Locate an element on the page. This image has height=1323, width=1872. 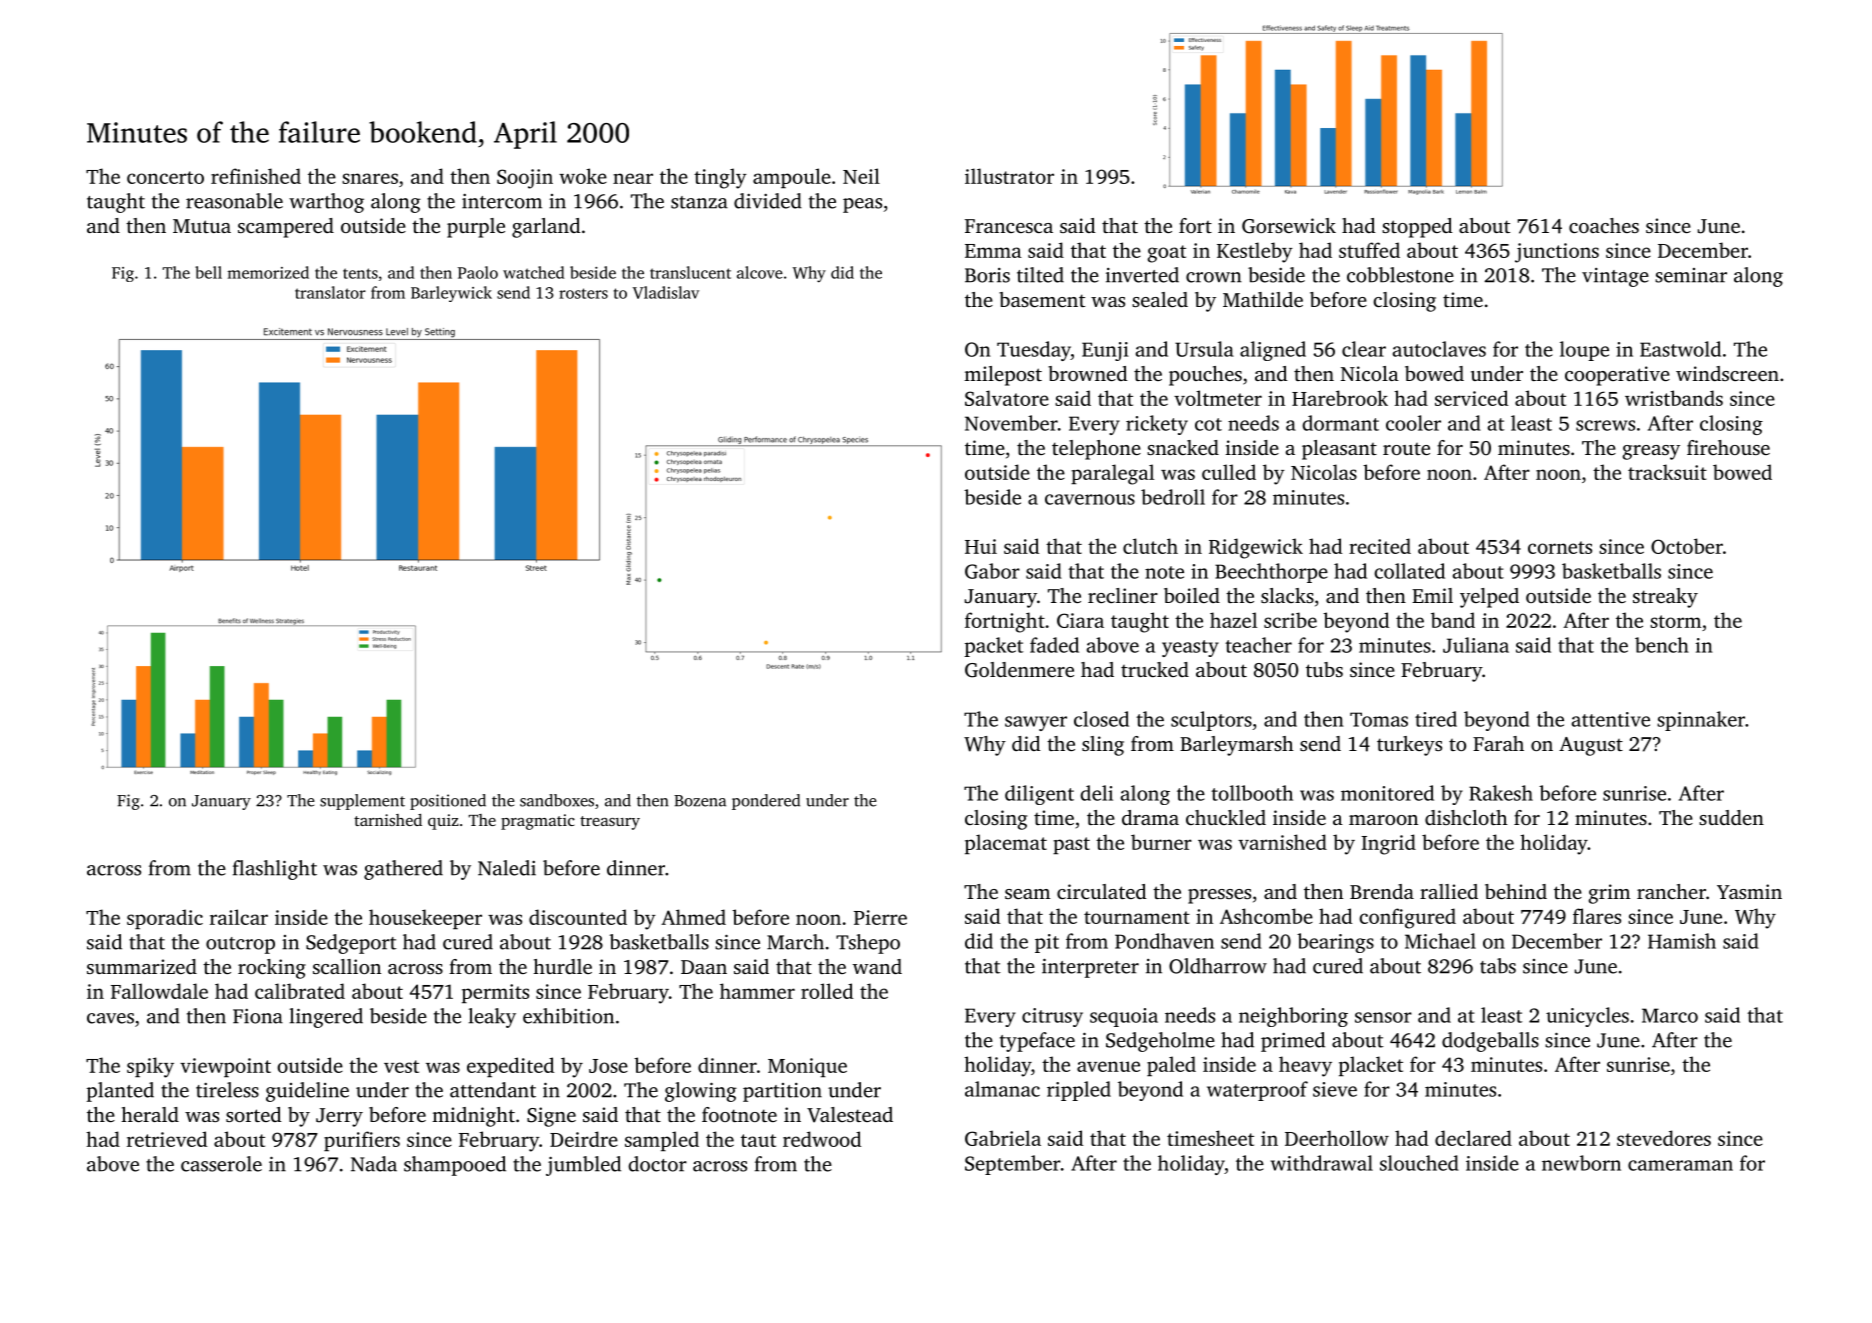
almanac is located at coordinates (1002, 1089).
